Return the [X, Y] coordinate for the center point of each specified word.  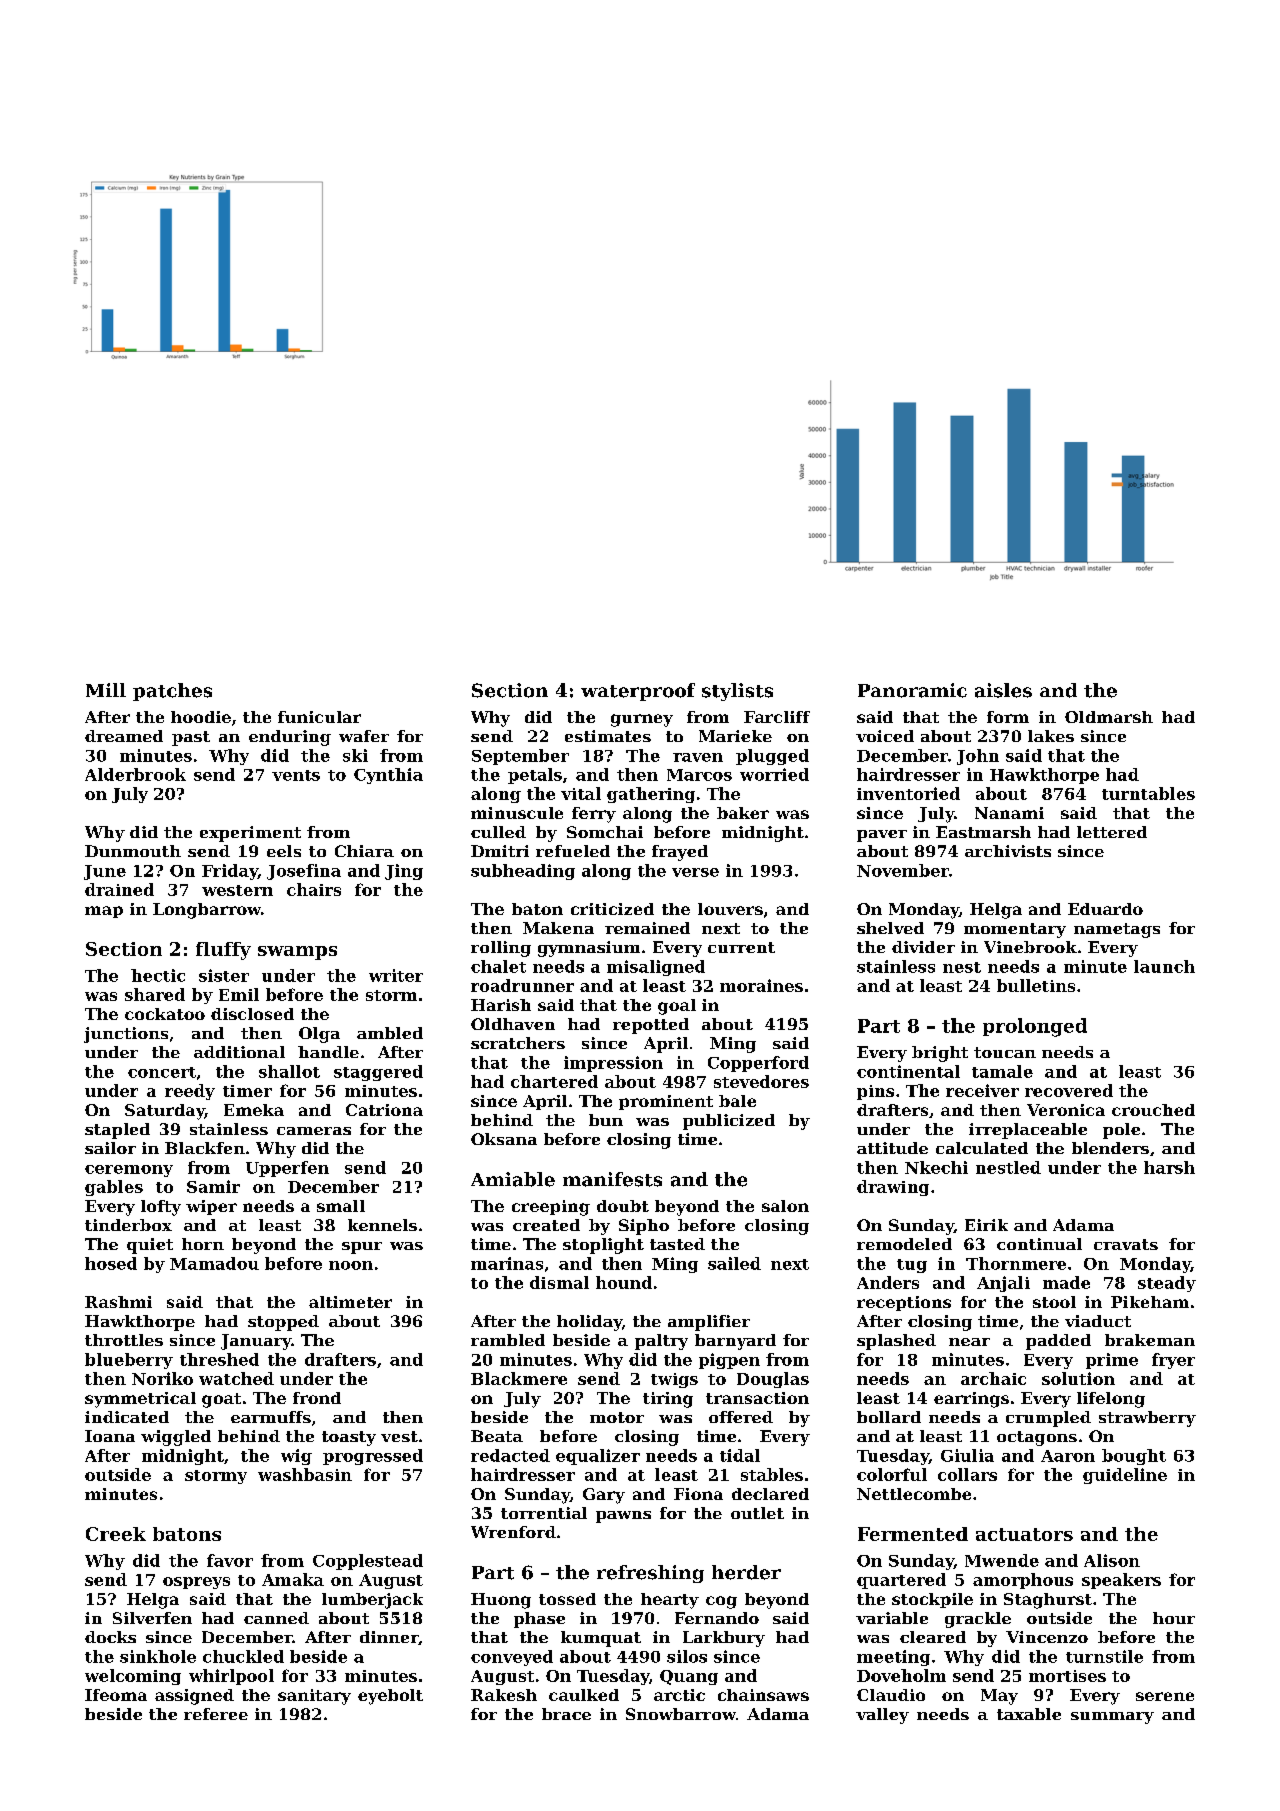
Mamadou [214, 1263]
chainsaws [763, 1695]
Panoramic [912, 690]
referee [216, 1714]
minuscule [517, 813]
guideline [1125, 1476]
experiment [250, 834]
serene [1165, 1696]
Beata [497, 1436]
